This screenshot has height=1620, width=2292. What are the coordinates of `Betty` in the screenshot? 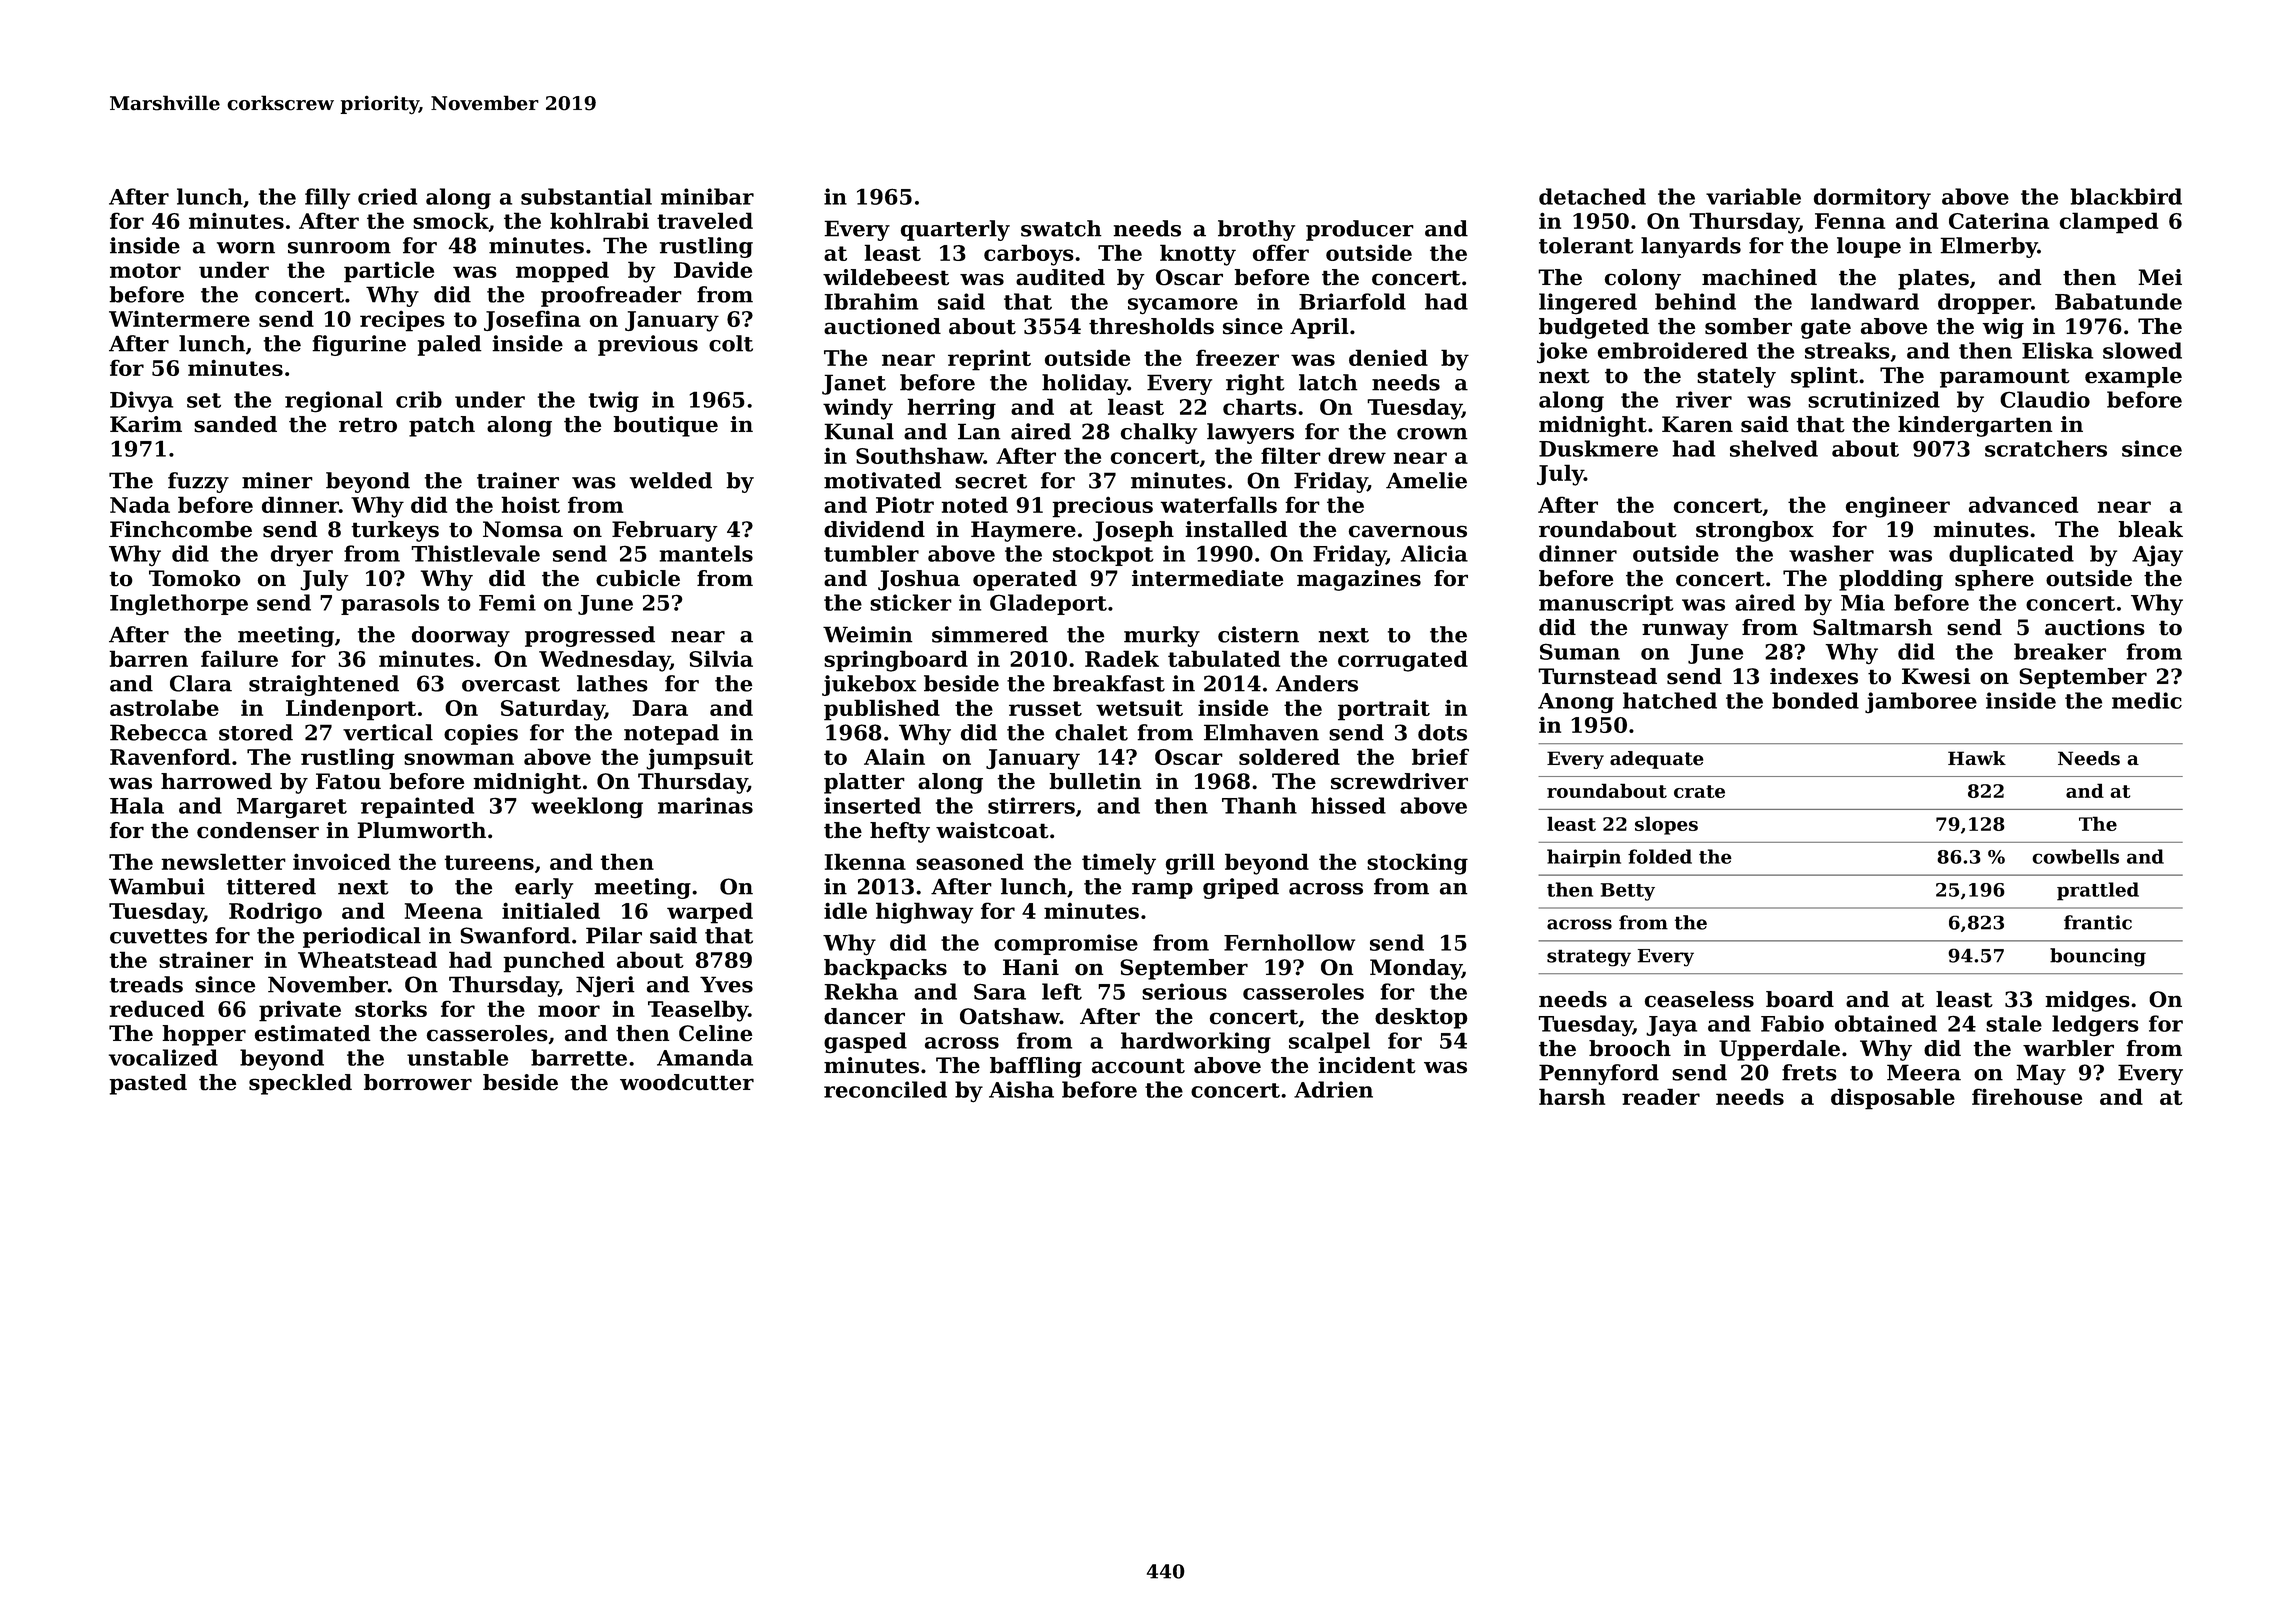 It's located at (1628, 892).
